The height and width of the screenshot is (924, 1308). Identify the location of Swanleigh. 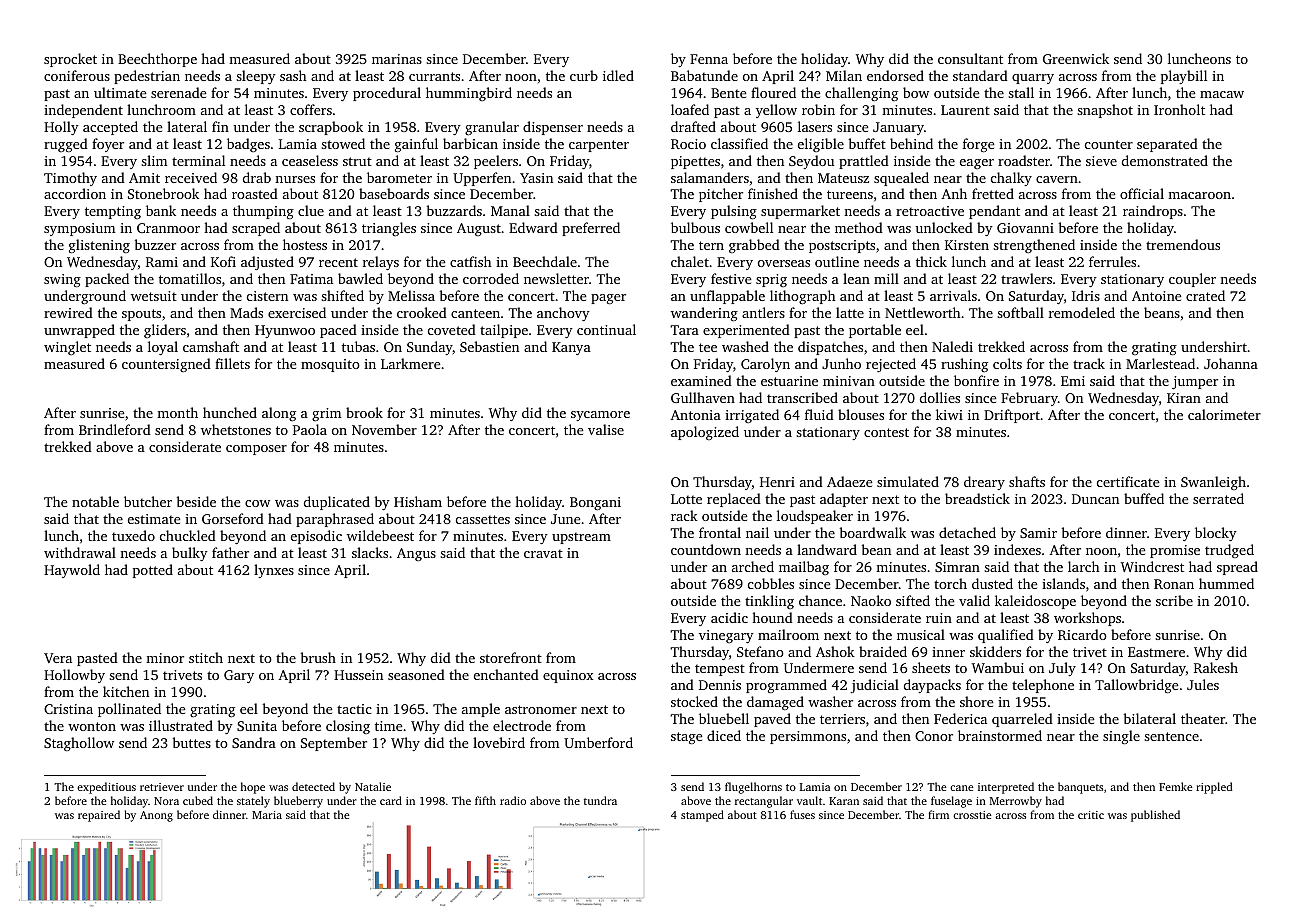
(1213, 483).
